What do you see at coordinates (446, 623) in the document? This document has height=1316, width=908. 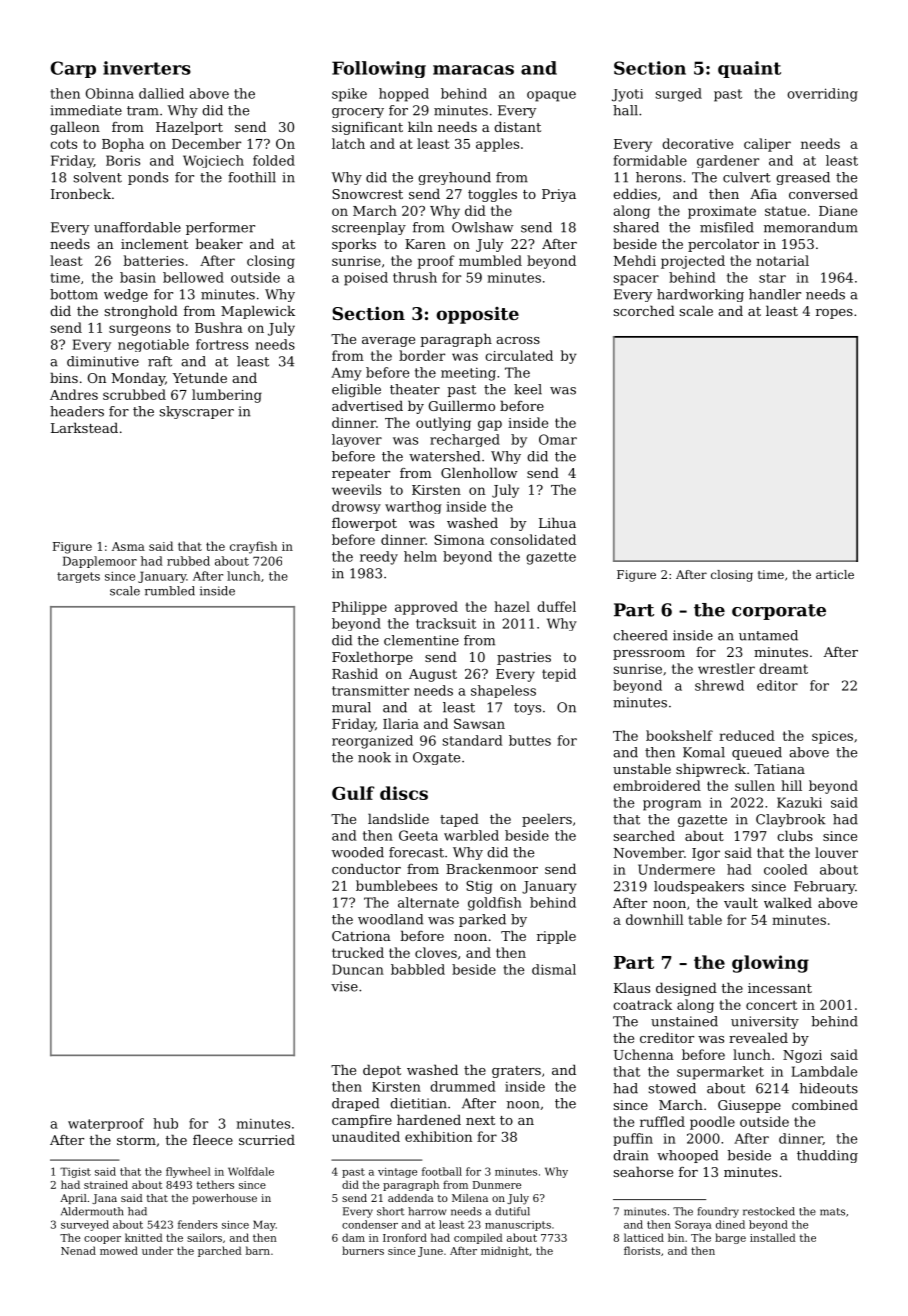 I see `tracksuit` at bounding box center [446, 623].
